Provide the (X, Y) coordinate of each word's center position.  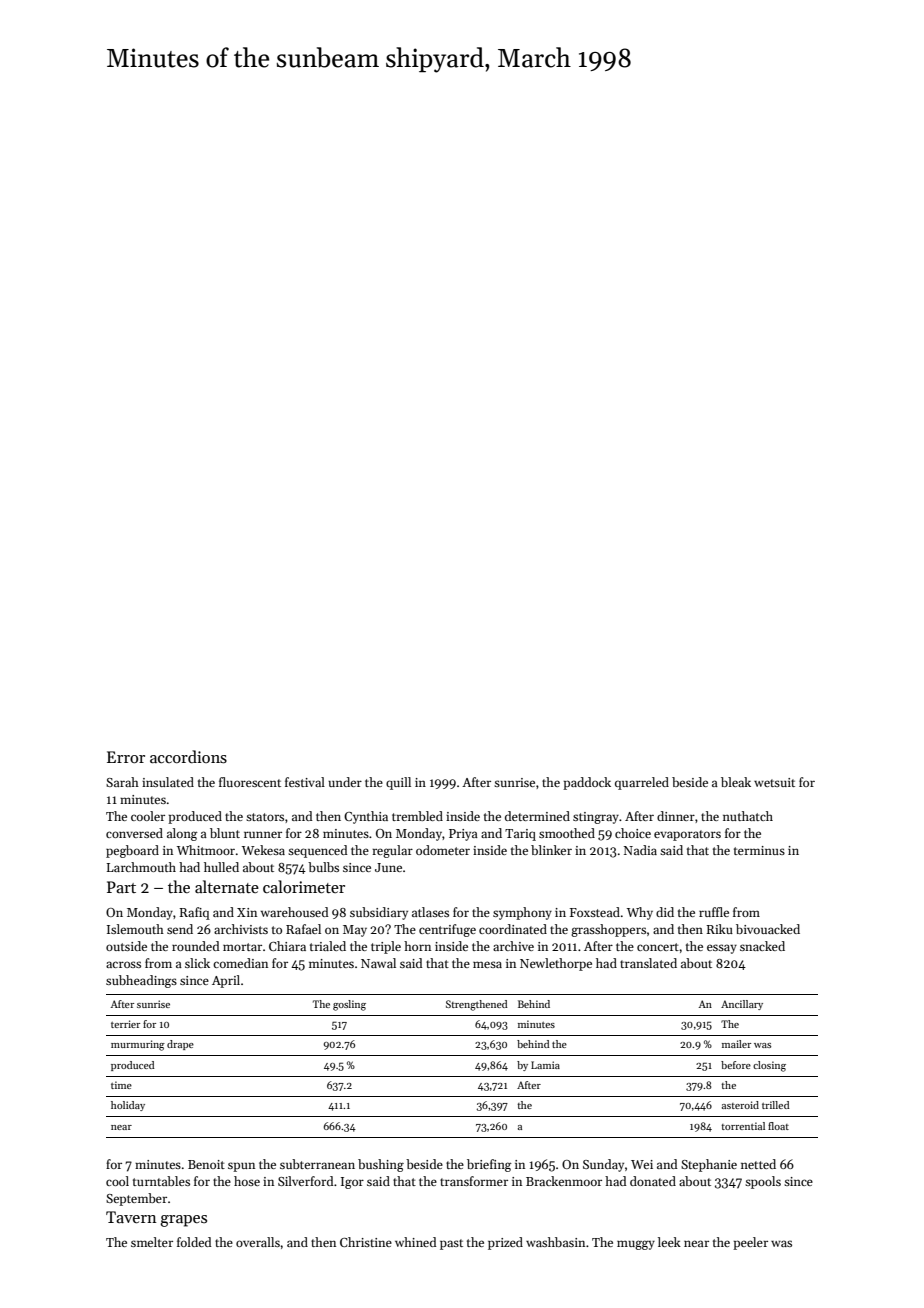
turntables (161, 1181)
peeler (750, 1243)
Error (126, 757)
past (451, 1244)
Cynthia (366, 817)
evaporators (687, 835)
